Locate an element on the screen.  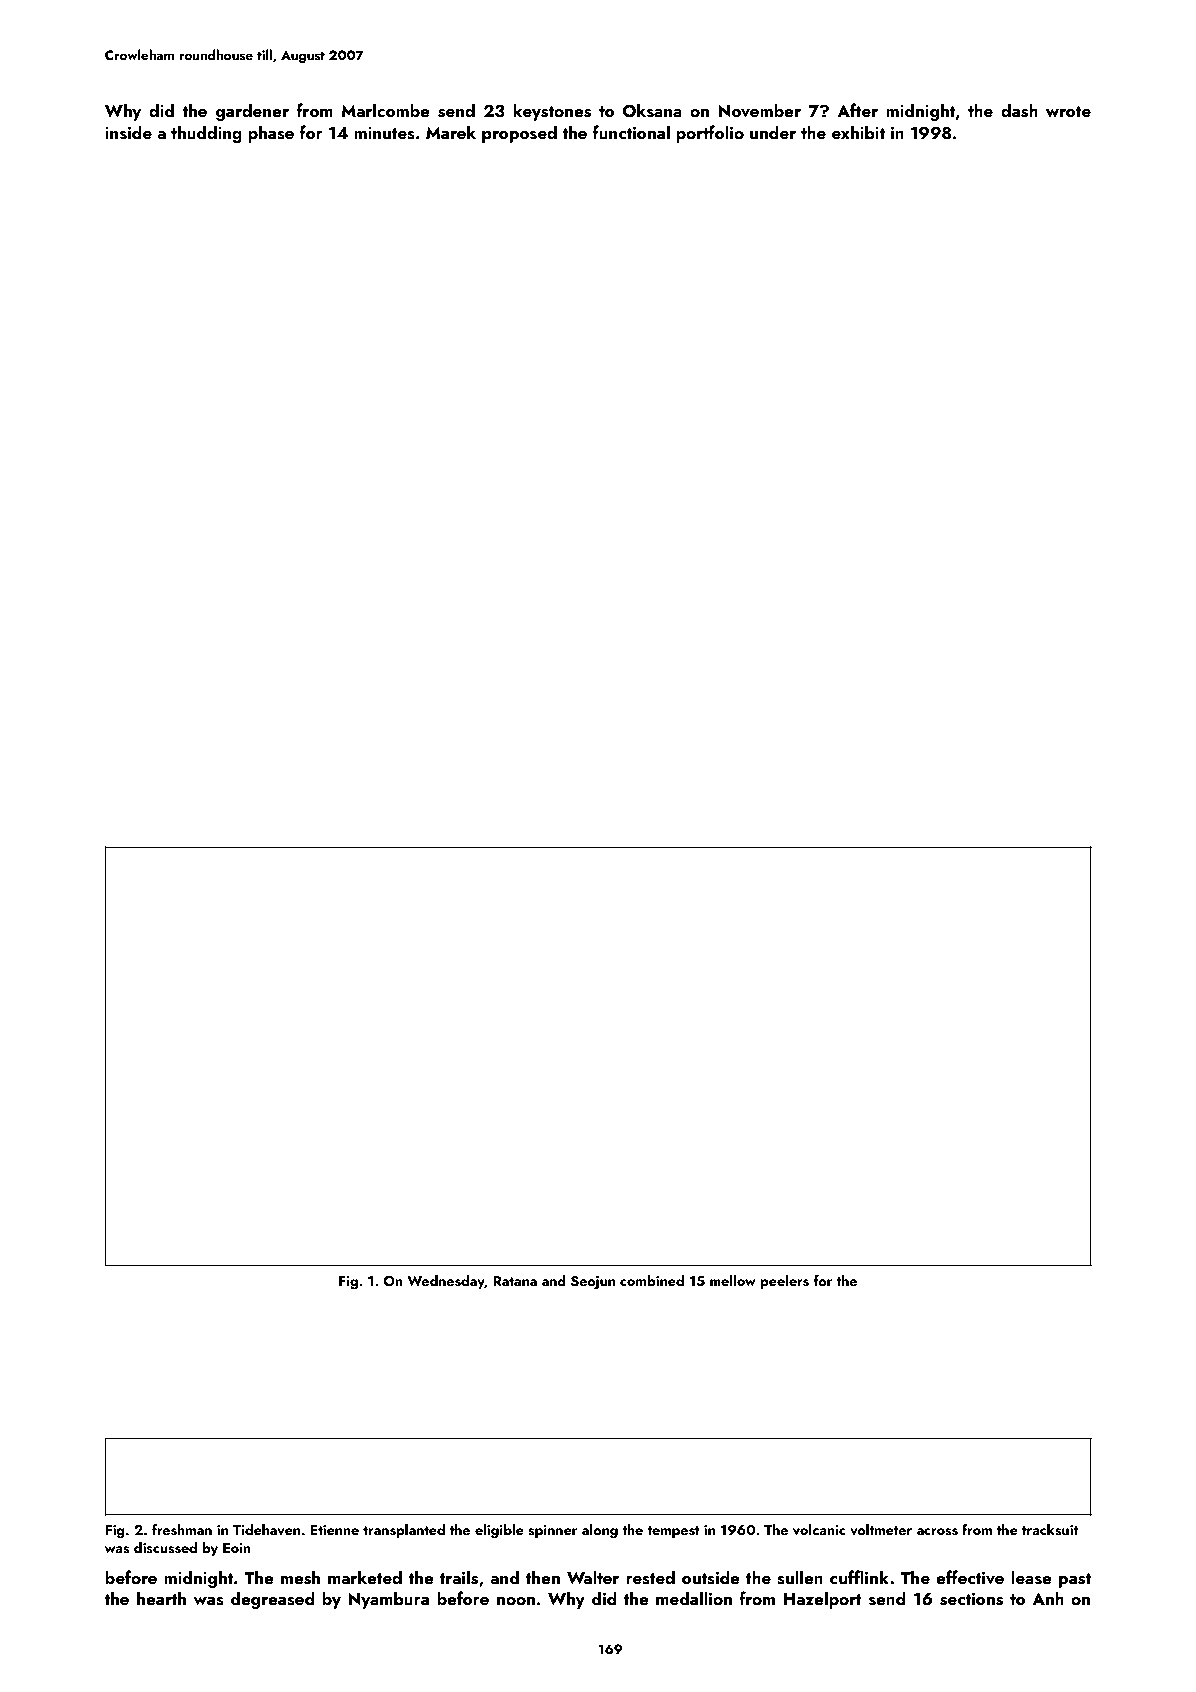
Seojun is located at coordinates (593, 1283).
